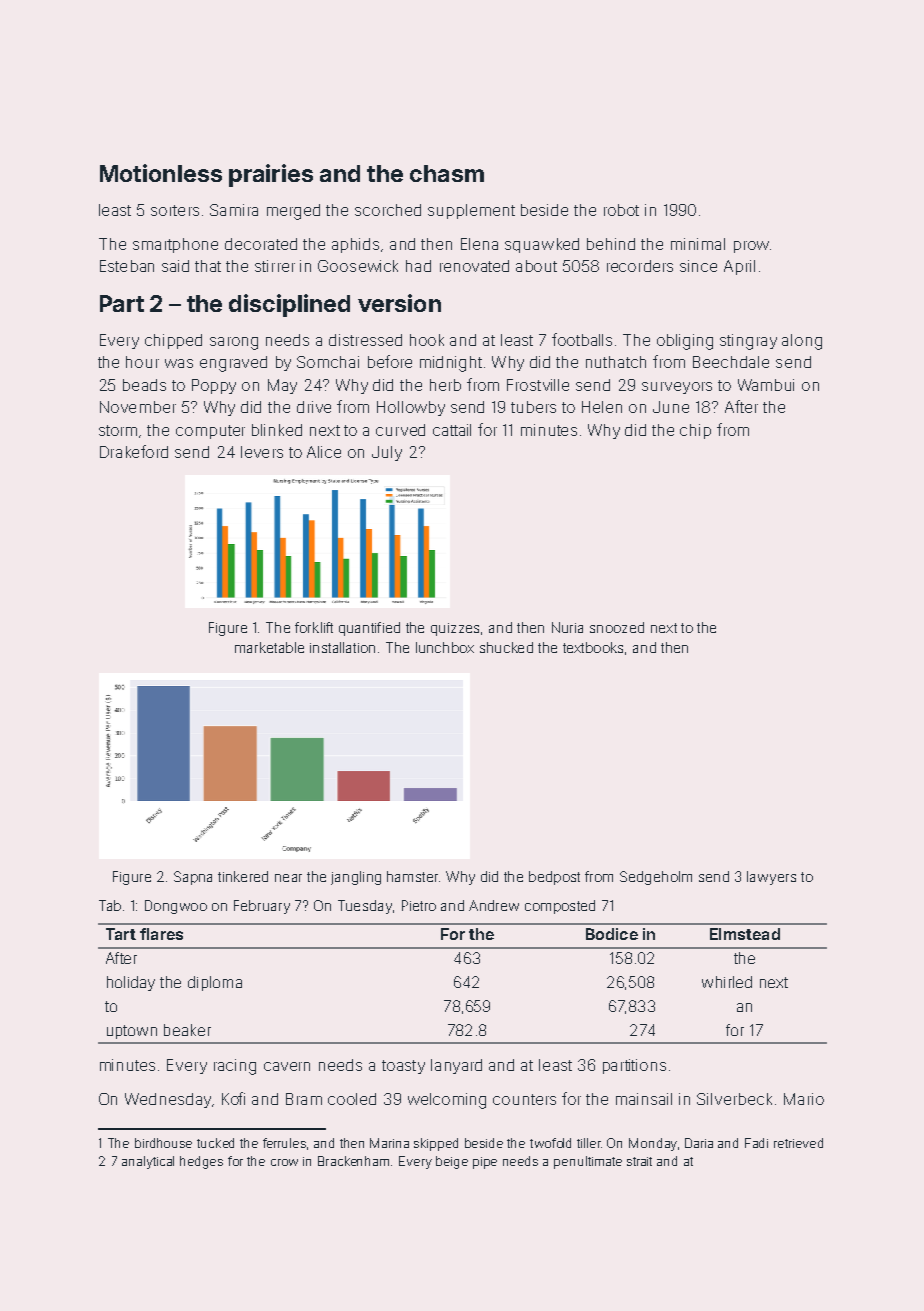 This screenshot has height=1311, width=924. What do you see at coordinates (479, 244) in the screenshot?
I see `Elena` at bounding box center [479, 244].
